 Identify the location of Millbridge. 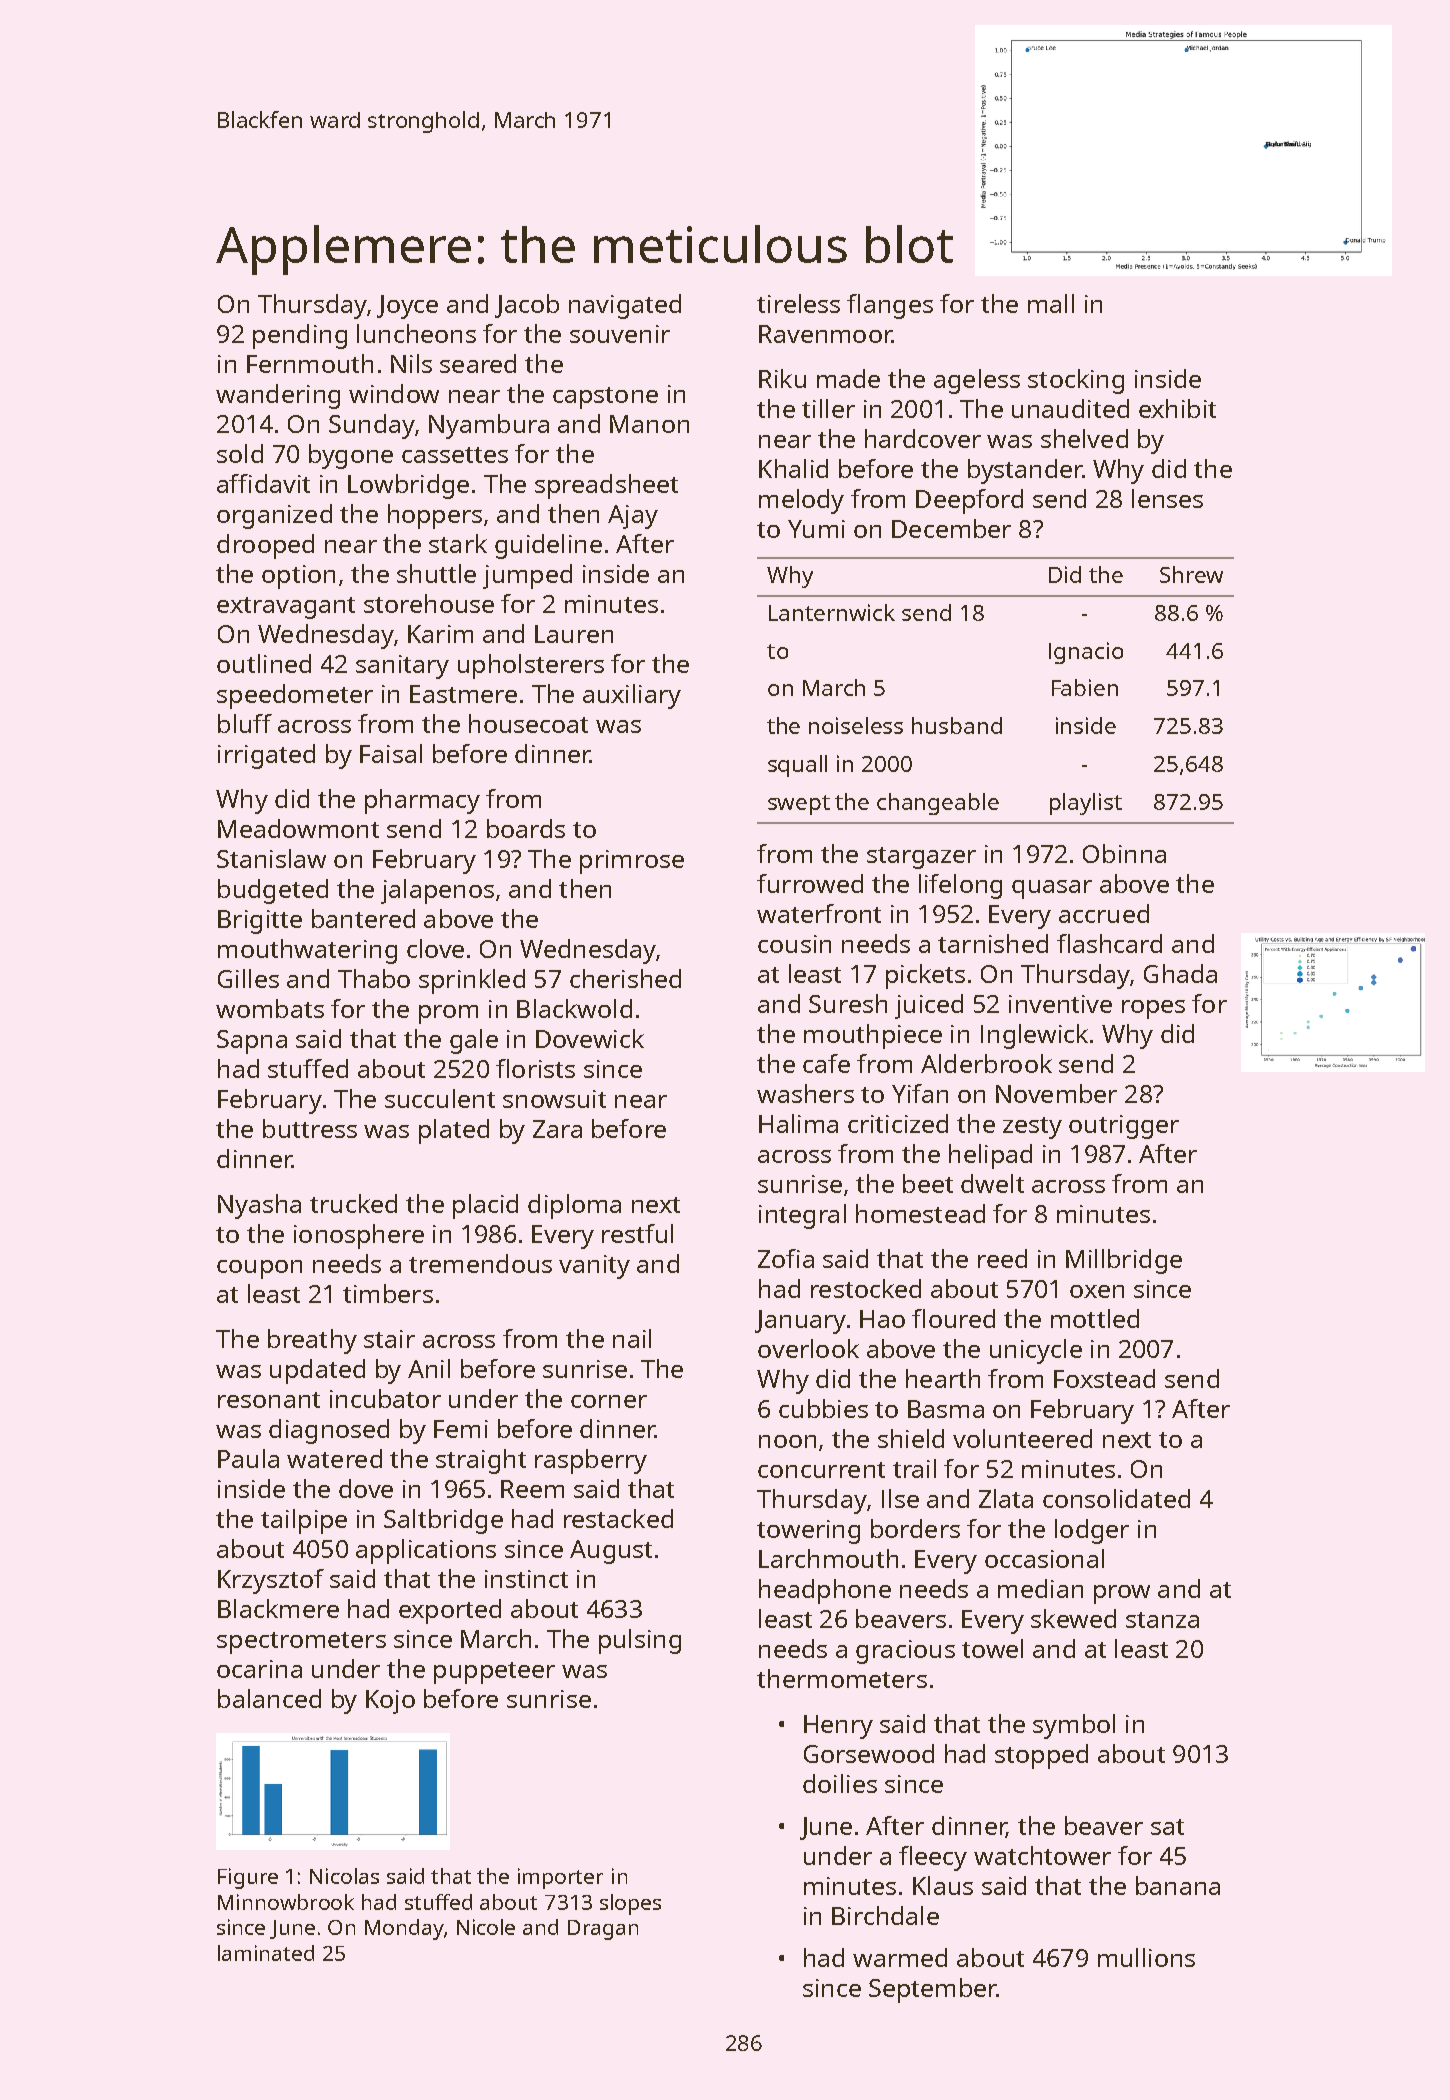
(1124, 1261).
